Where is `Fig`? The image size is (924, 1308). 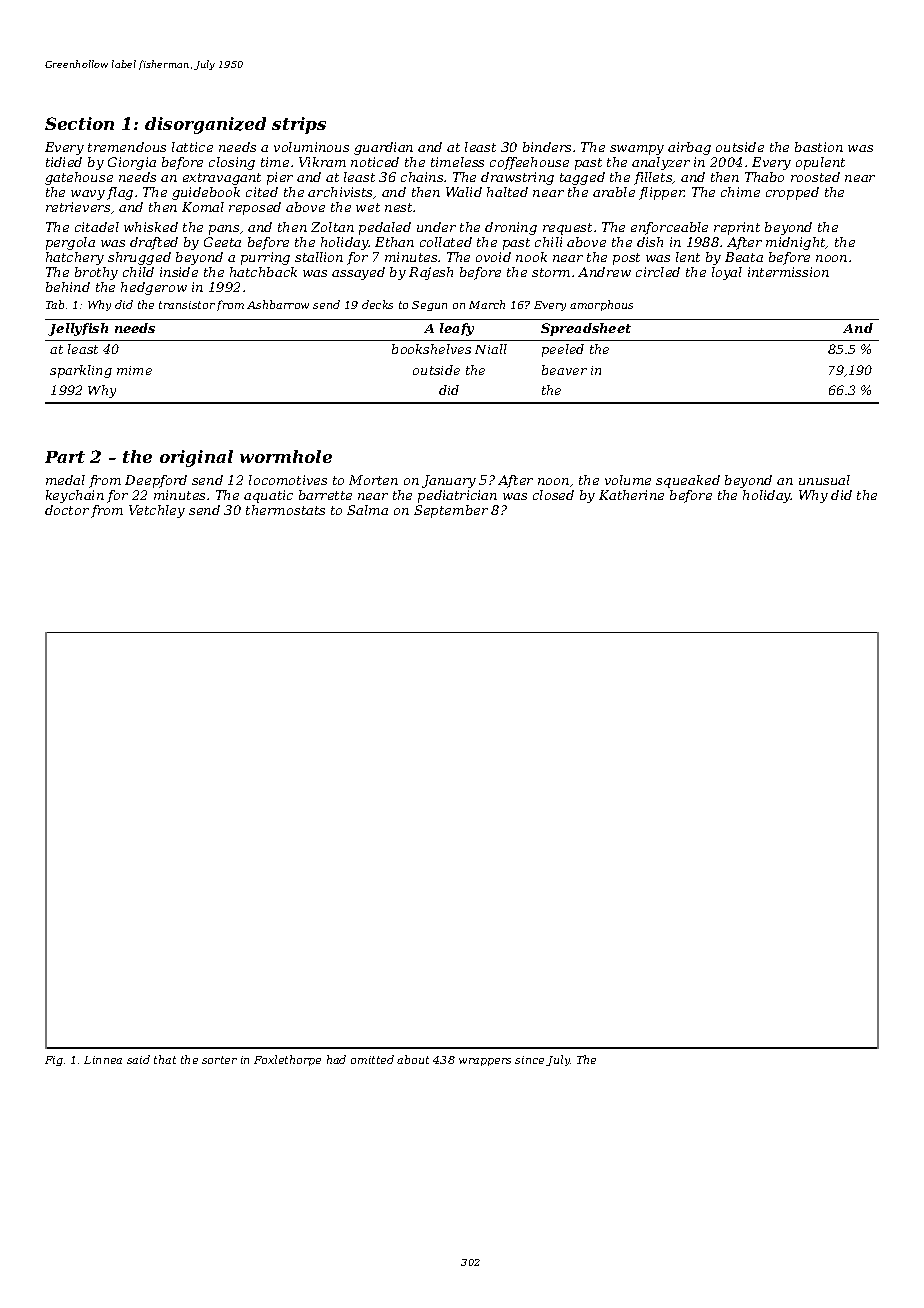
Fig is located at coordinates (54, 1061).
